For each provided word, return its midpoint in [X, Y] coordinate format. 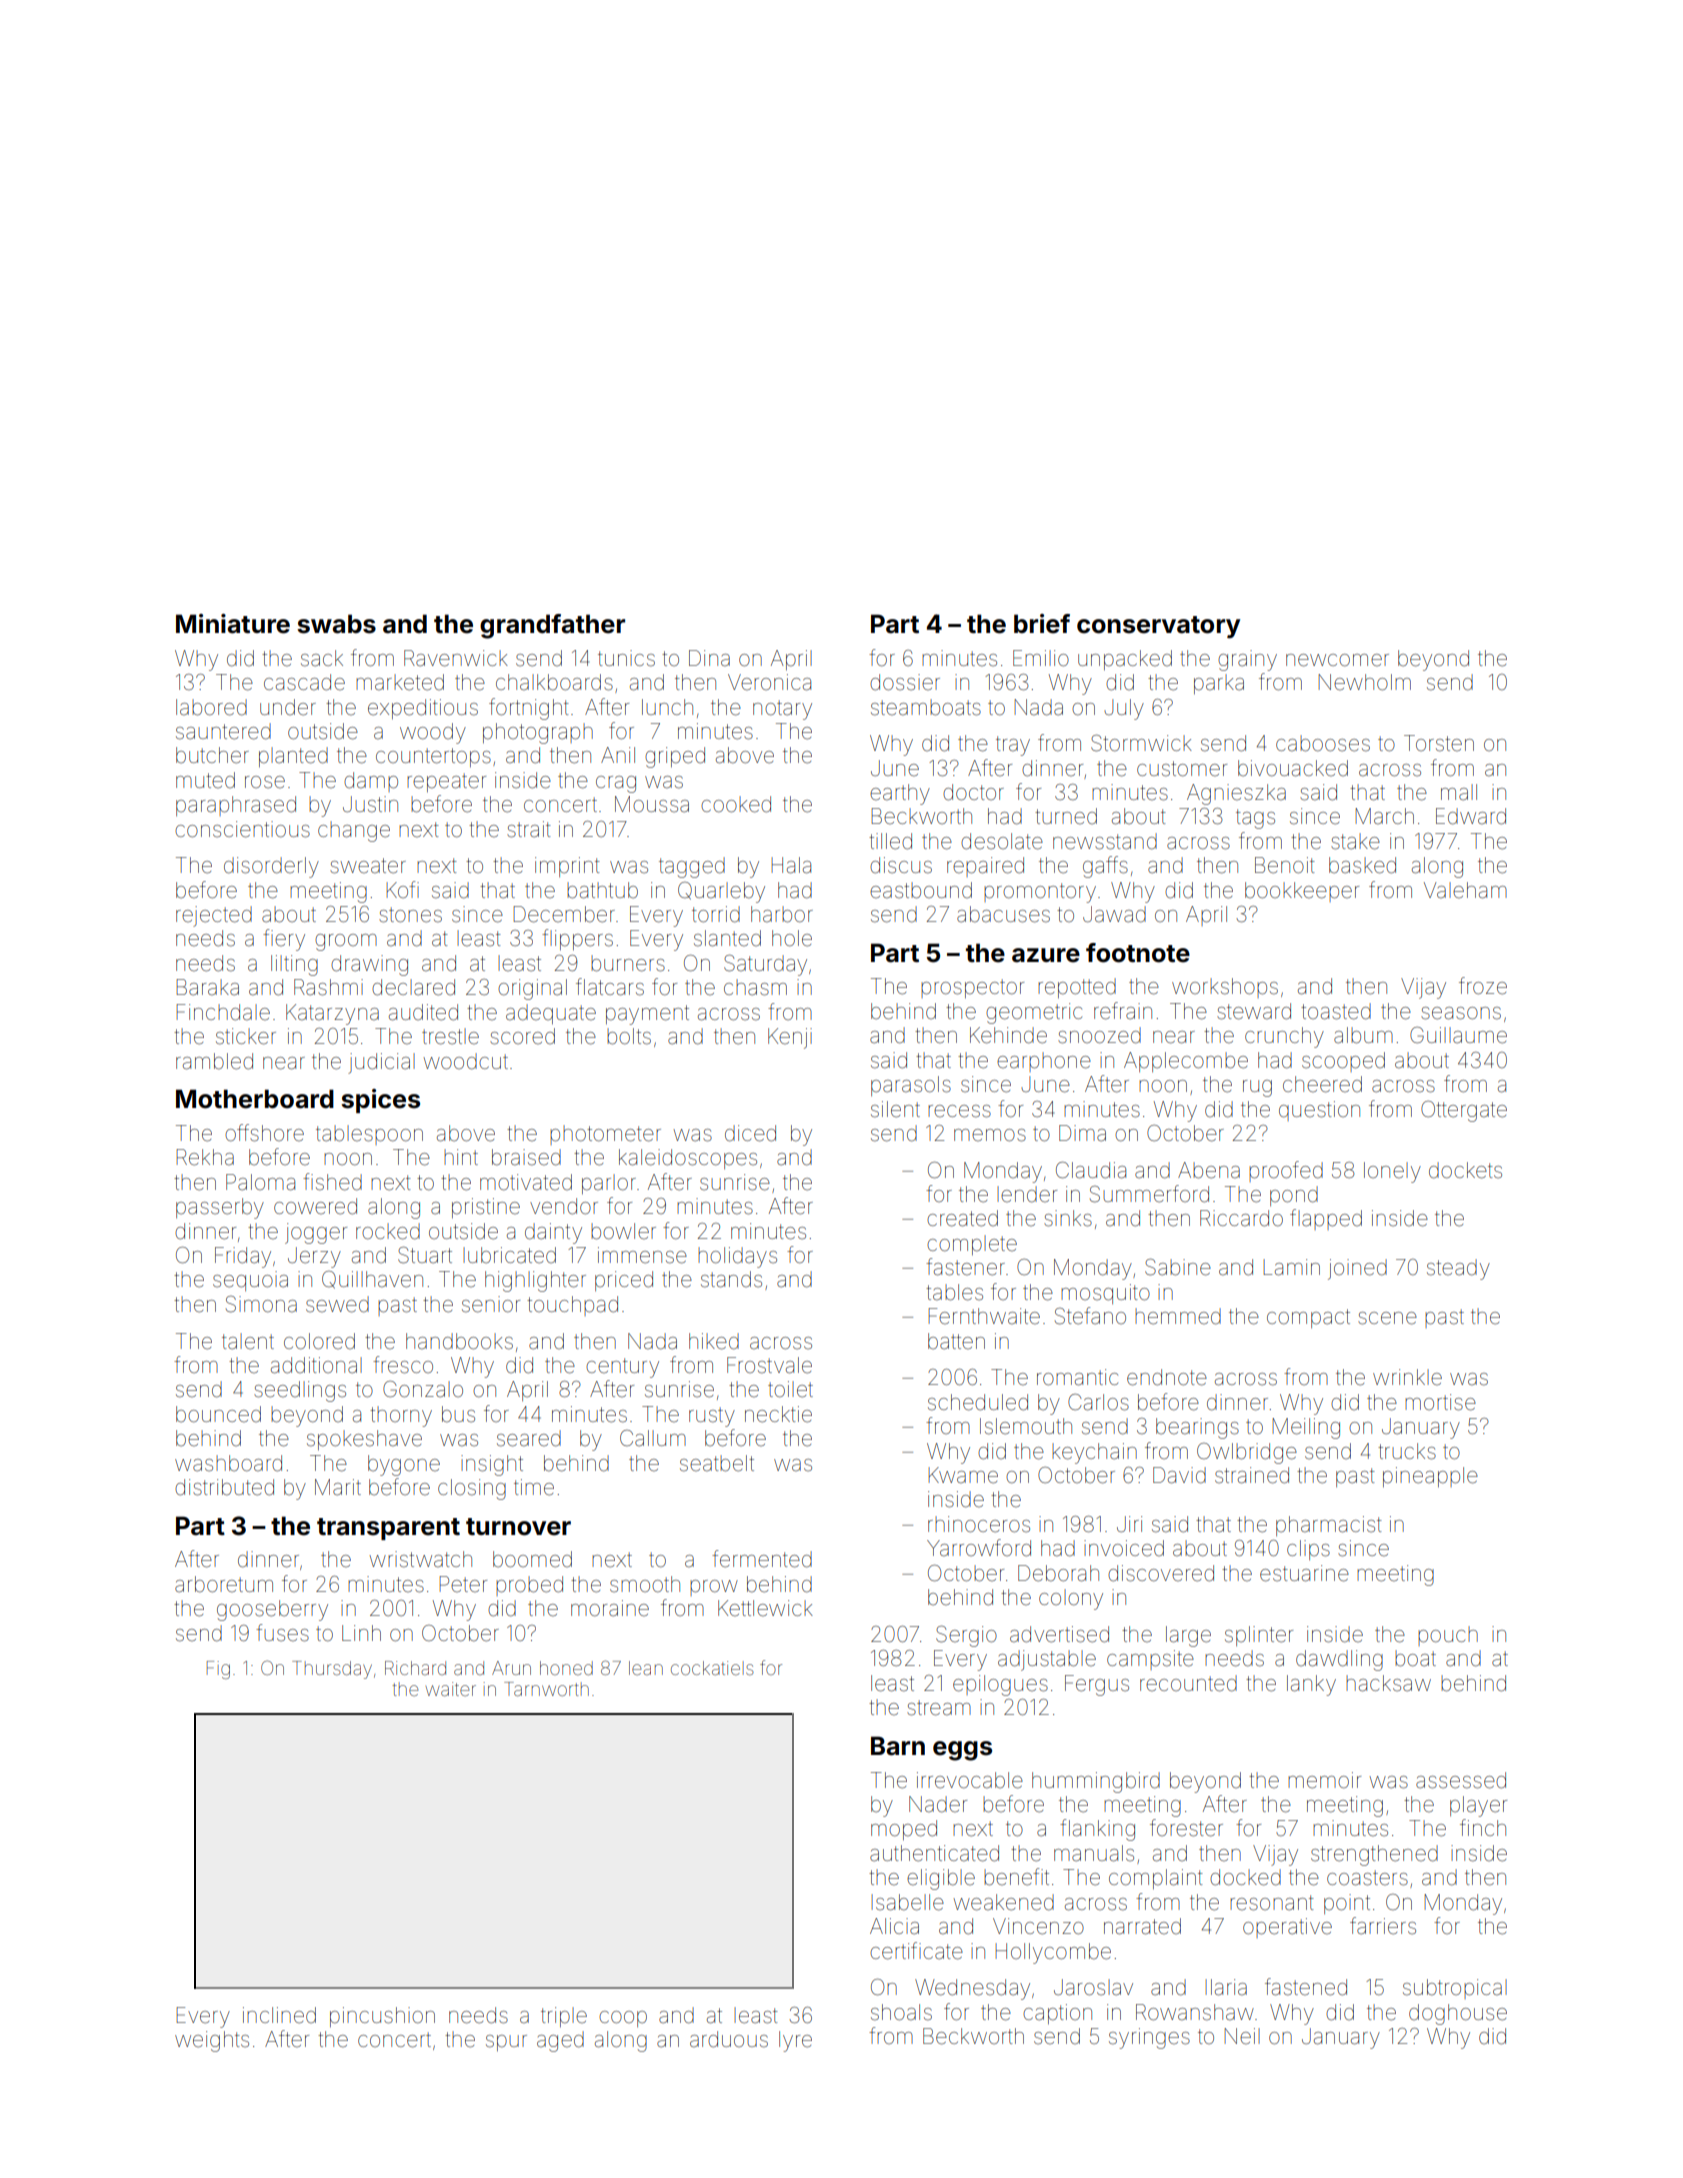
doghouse [1458, 2014]
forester [1186, 1828]
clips [1308, 1550]
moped [904, 1830]
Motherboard [255, 1099]
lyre [795, 2041]
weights [212, 2041]
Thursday [332, 1670]
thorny [401, 1416]
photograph [538, 733]
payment [647, 1015]
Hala [791, 865]
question [1319, 1111]
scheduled [978, 1402]
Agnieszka [1236, 794]
